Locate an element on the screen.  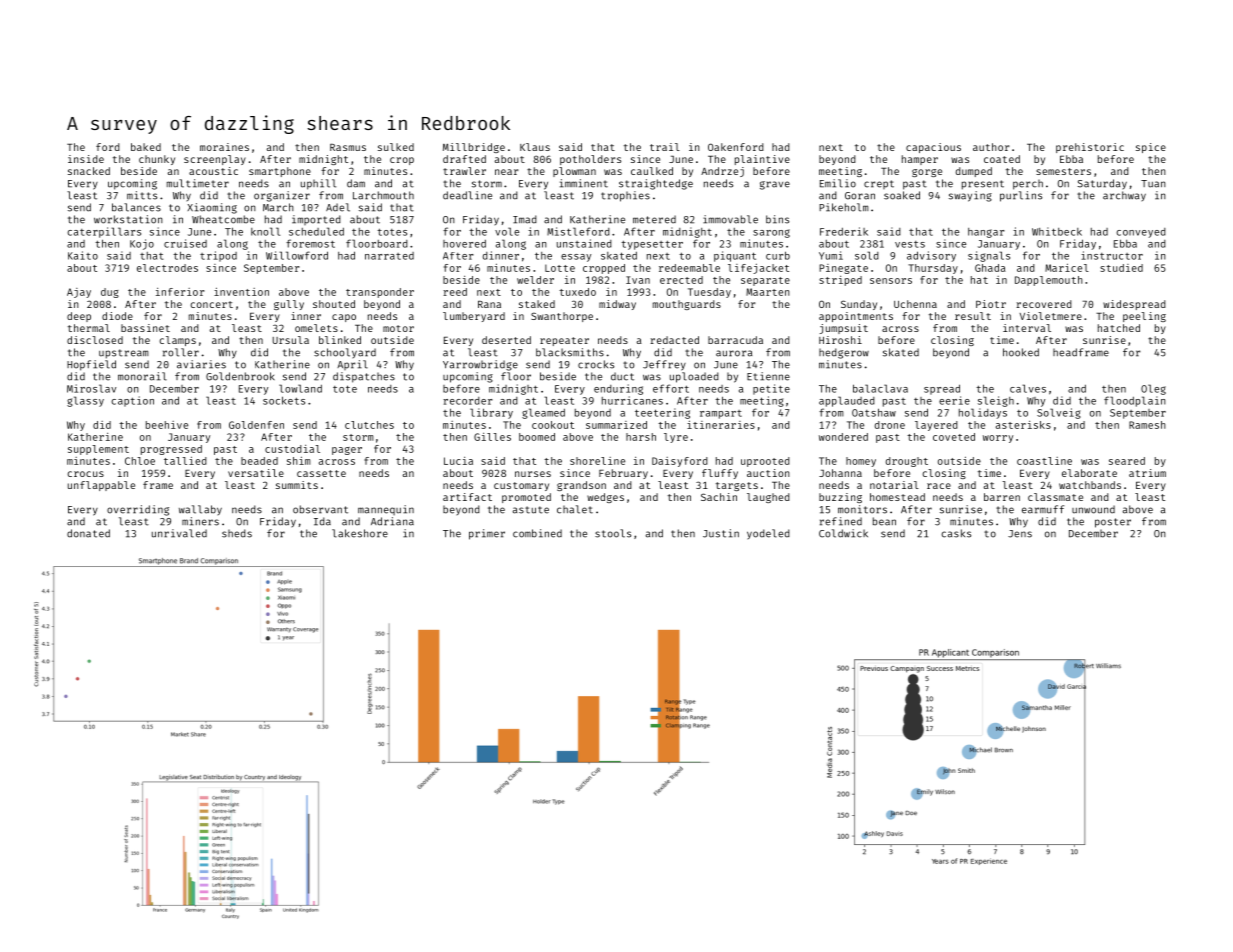
Hiroshi is located at coordinates (840, 340).
